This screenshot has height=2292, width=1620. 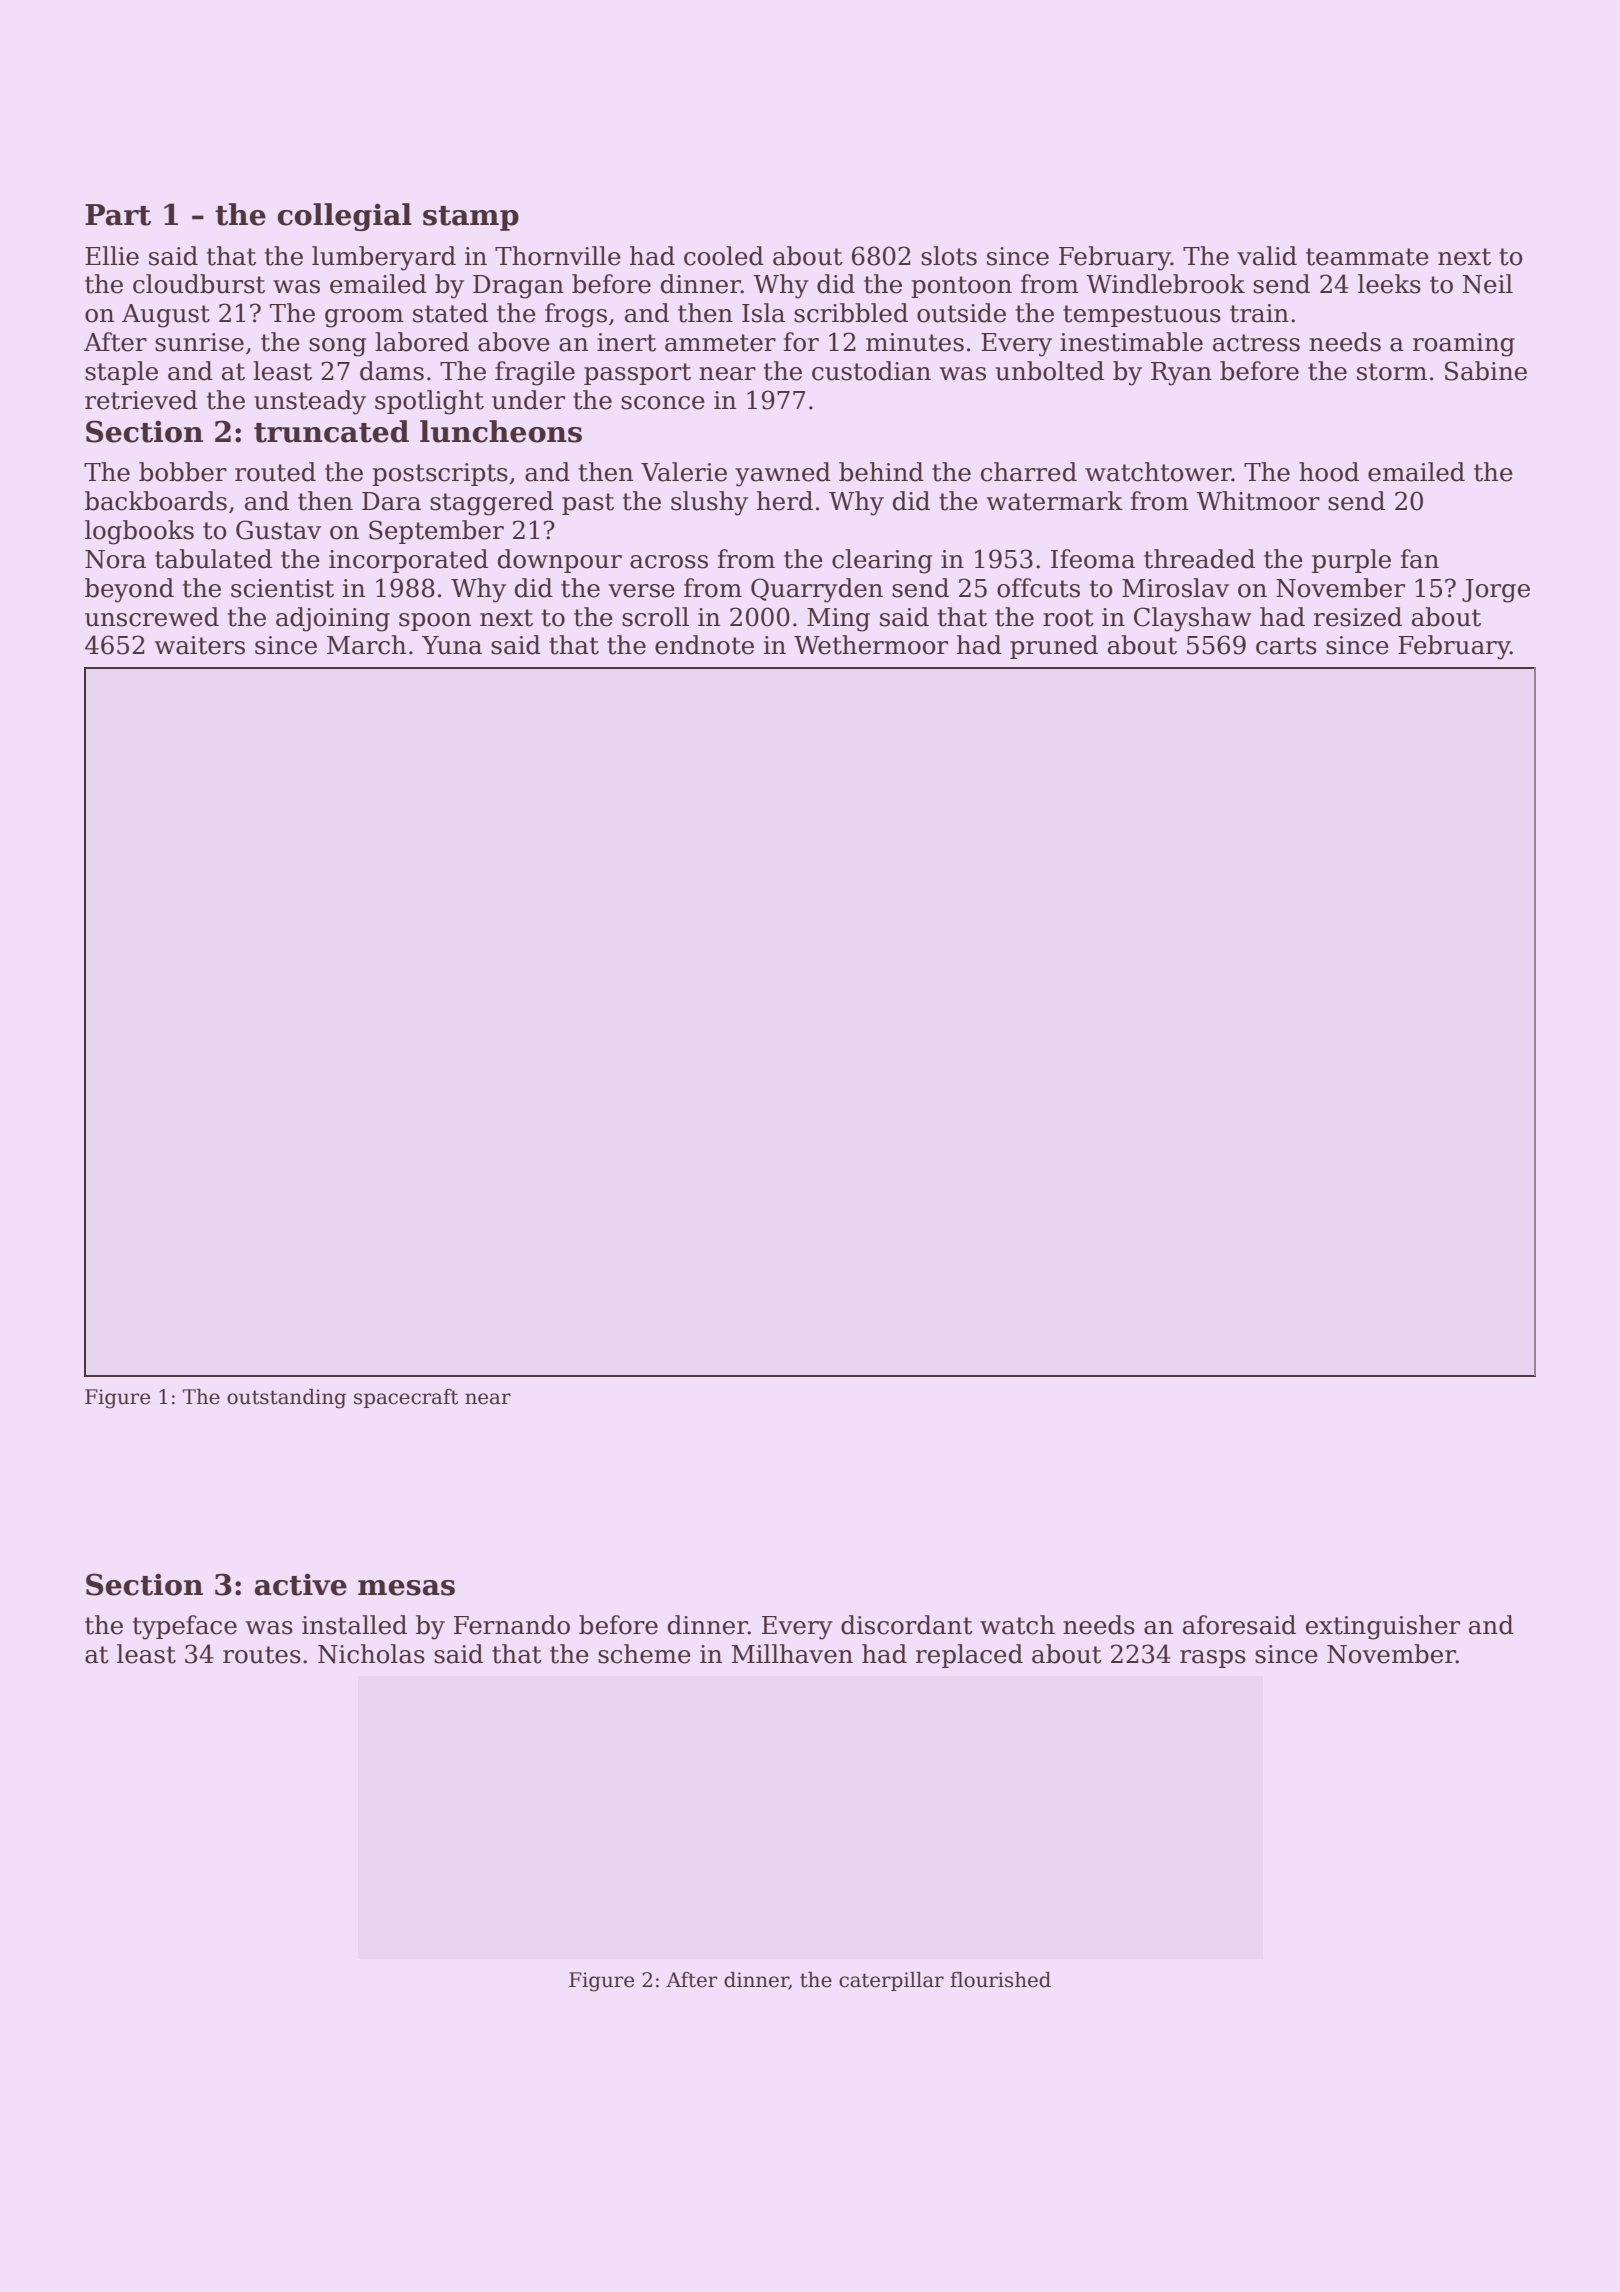 What do you see at coordinates (262, 1655) in the screenshot?
I see `routes` at bounding box center [262, 1655].
